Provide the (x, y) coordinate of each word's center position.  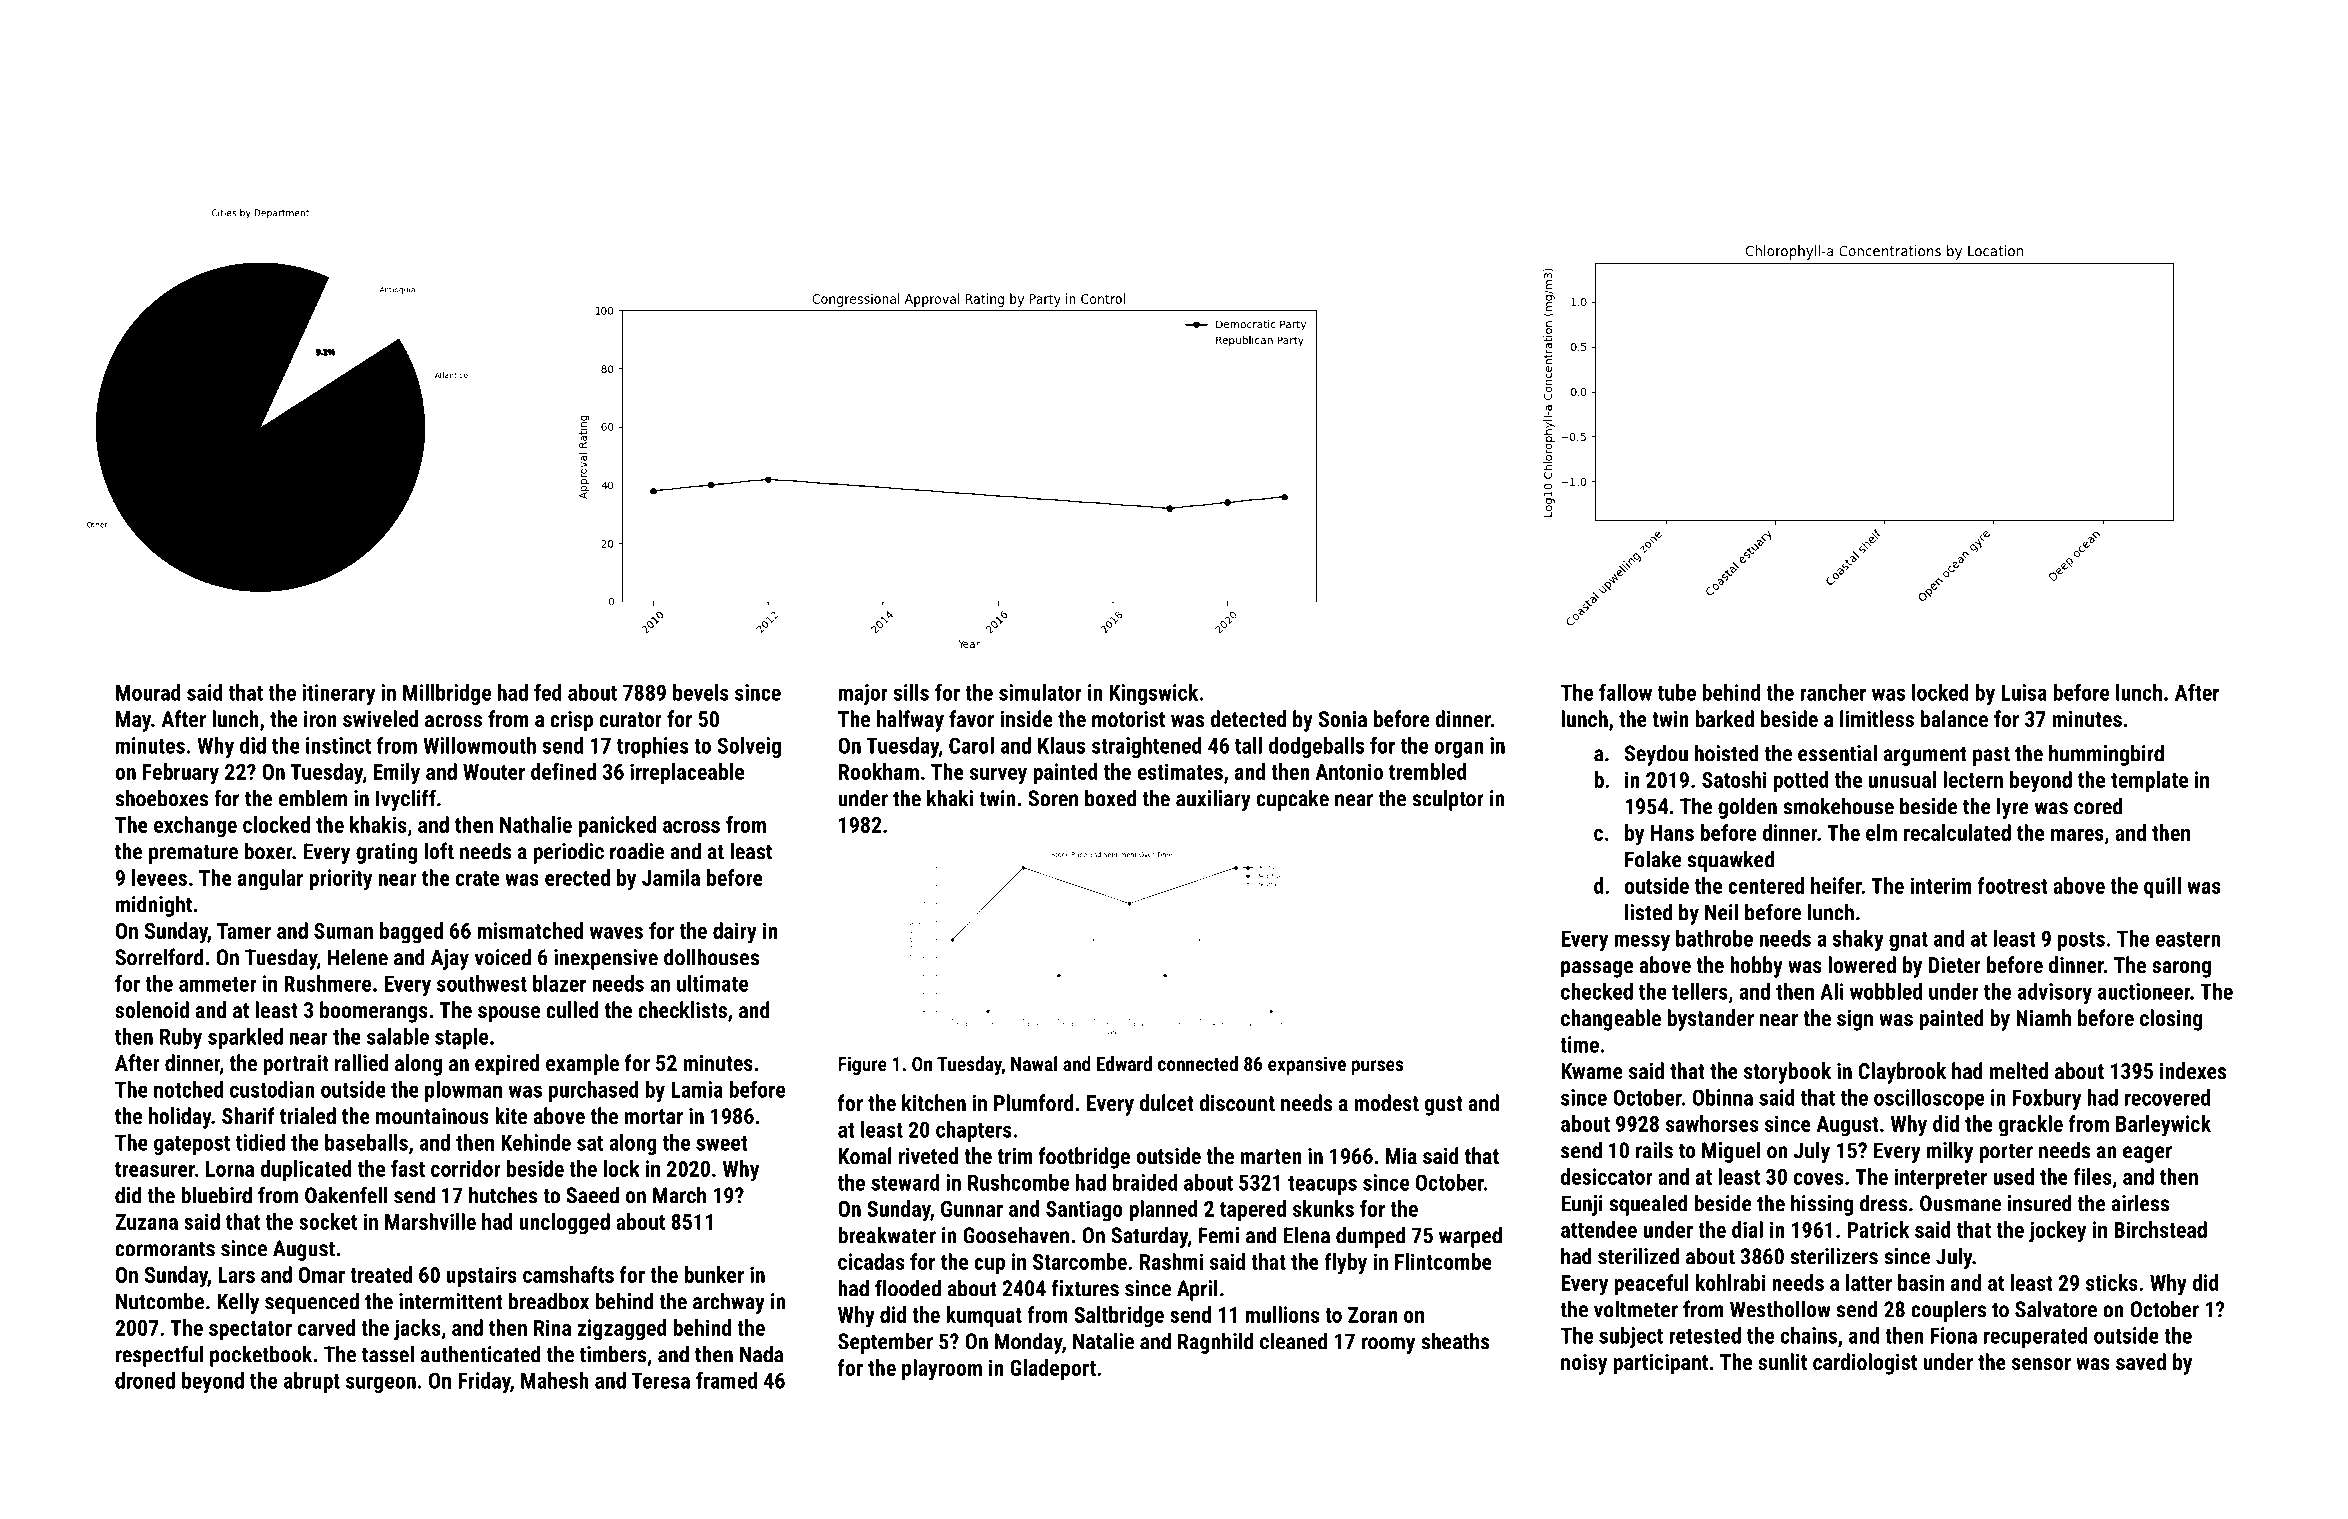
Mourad (148, 692)
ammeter (218, 984)
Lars (236, 1275)
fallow (1625, 692)
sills (911, 692)
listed (1648, 912)
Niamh (2043, 1017)
